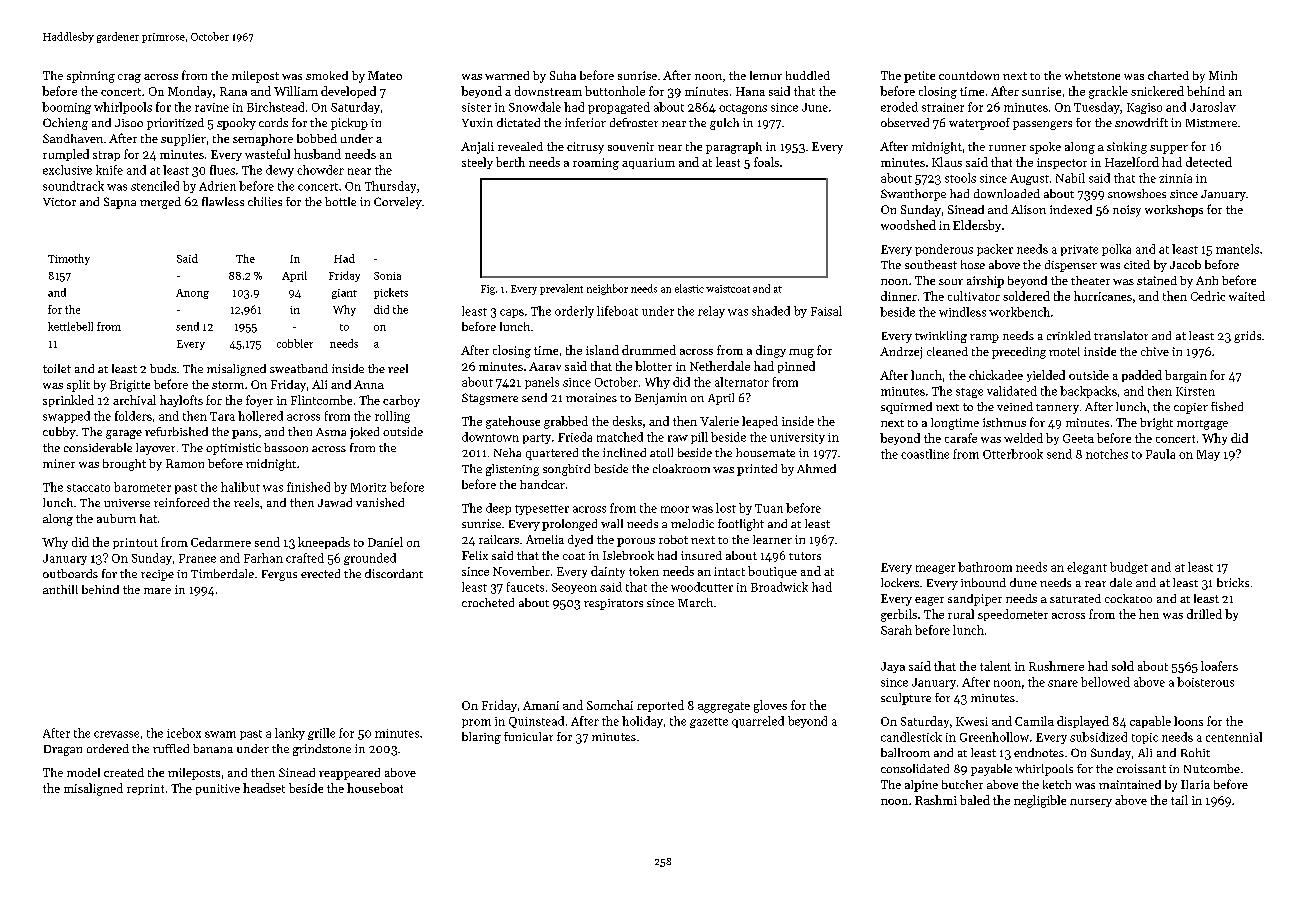 This image has height=924, width=1308. Describe the element at coordinates (1208, 455) in the image. I see `May` at that location.
